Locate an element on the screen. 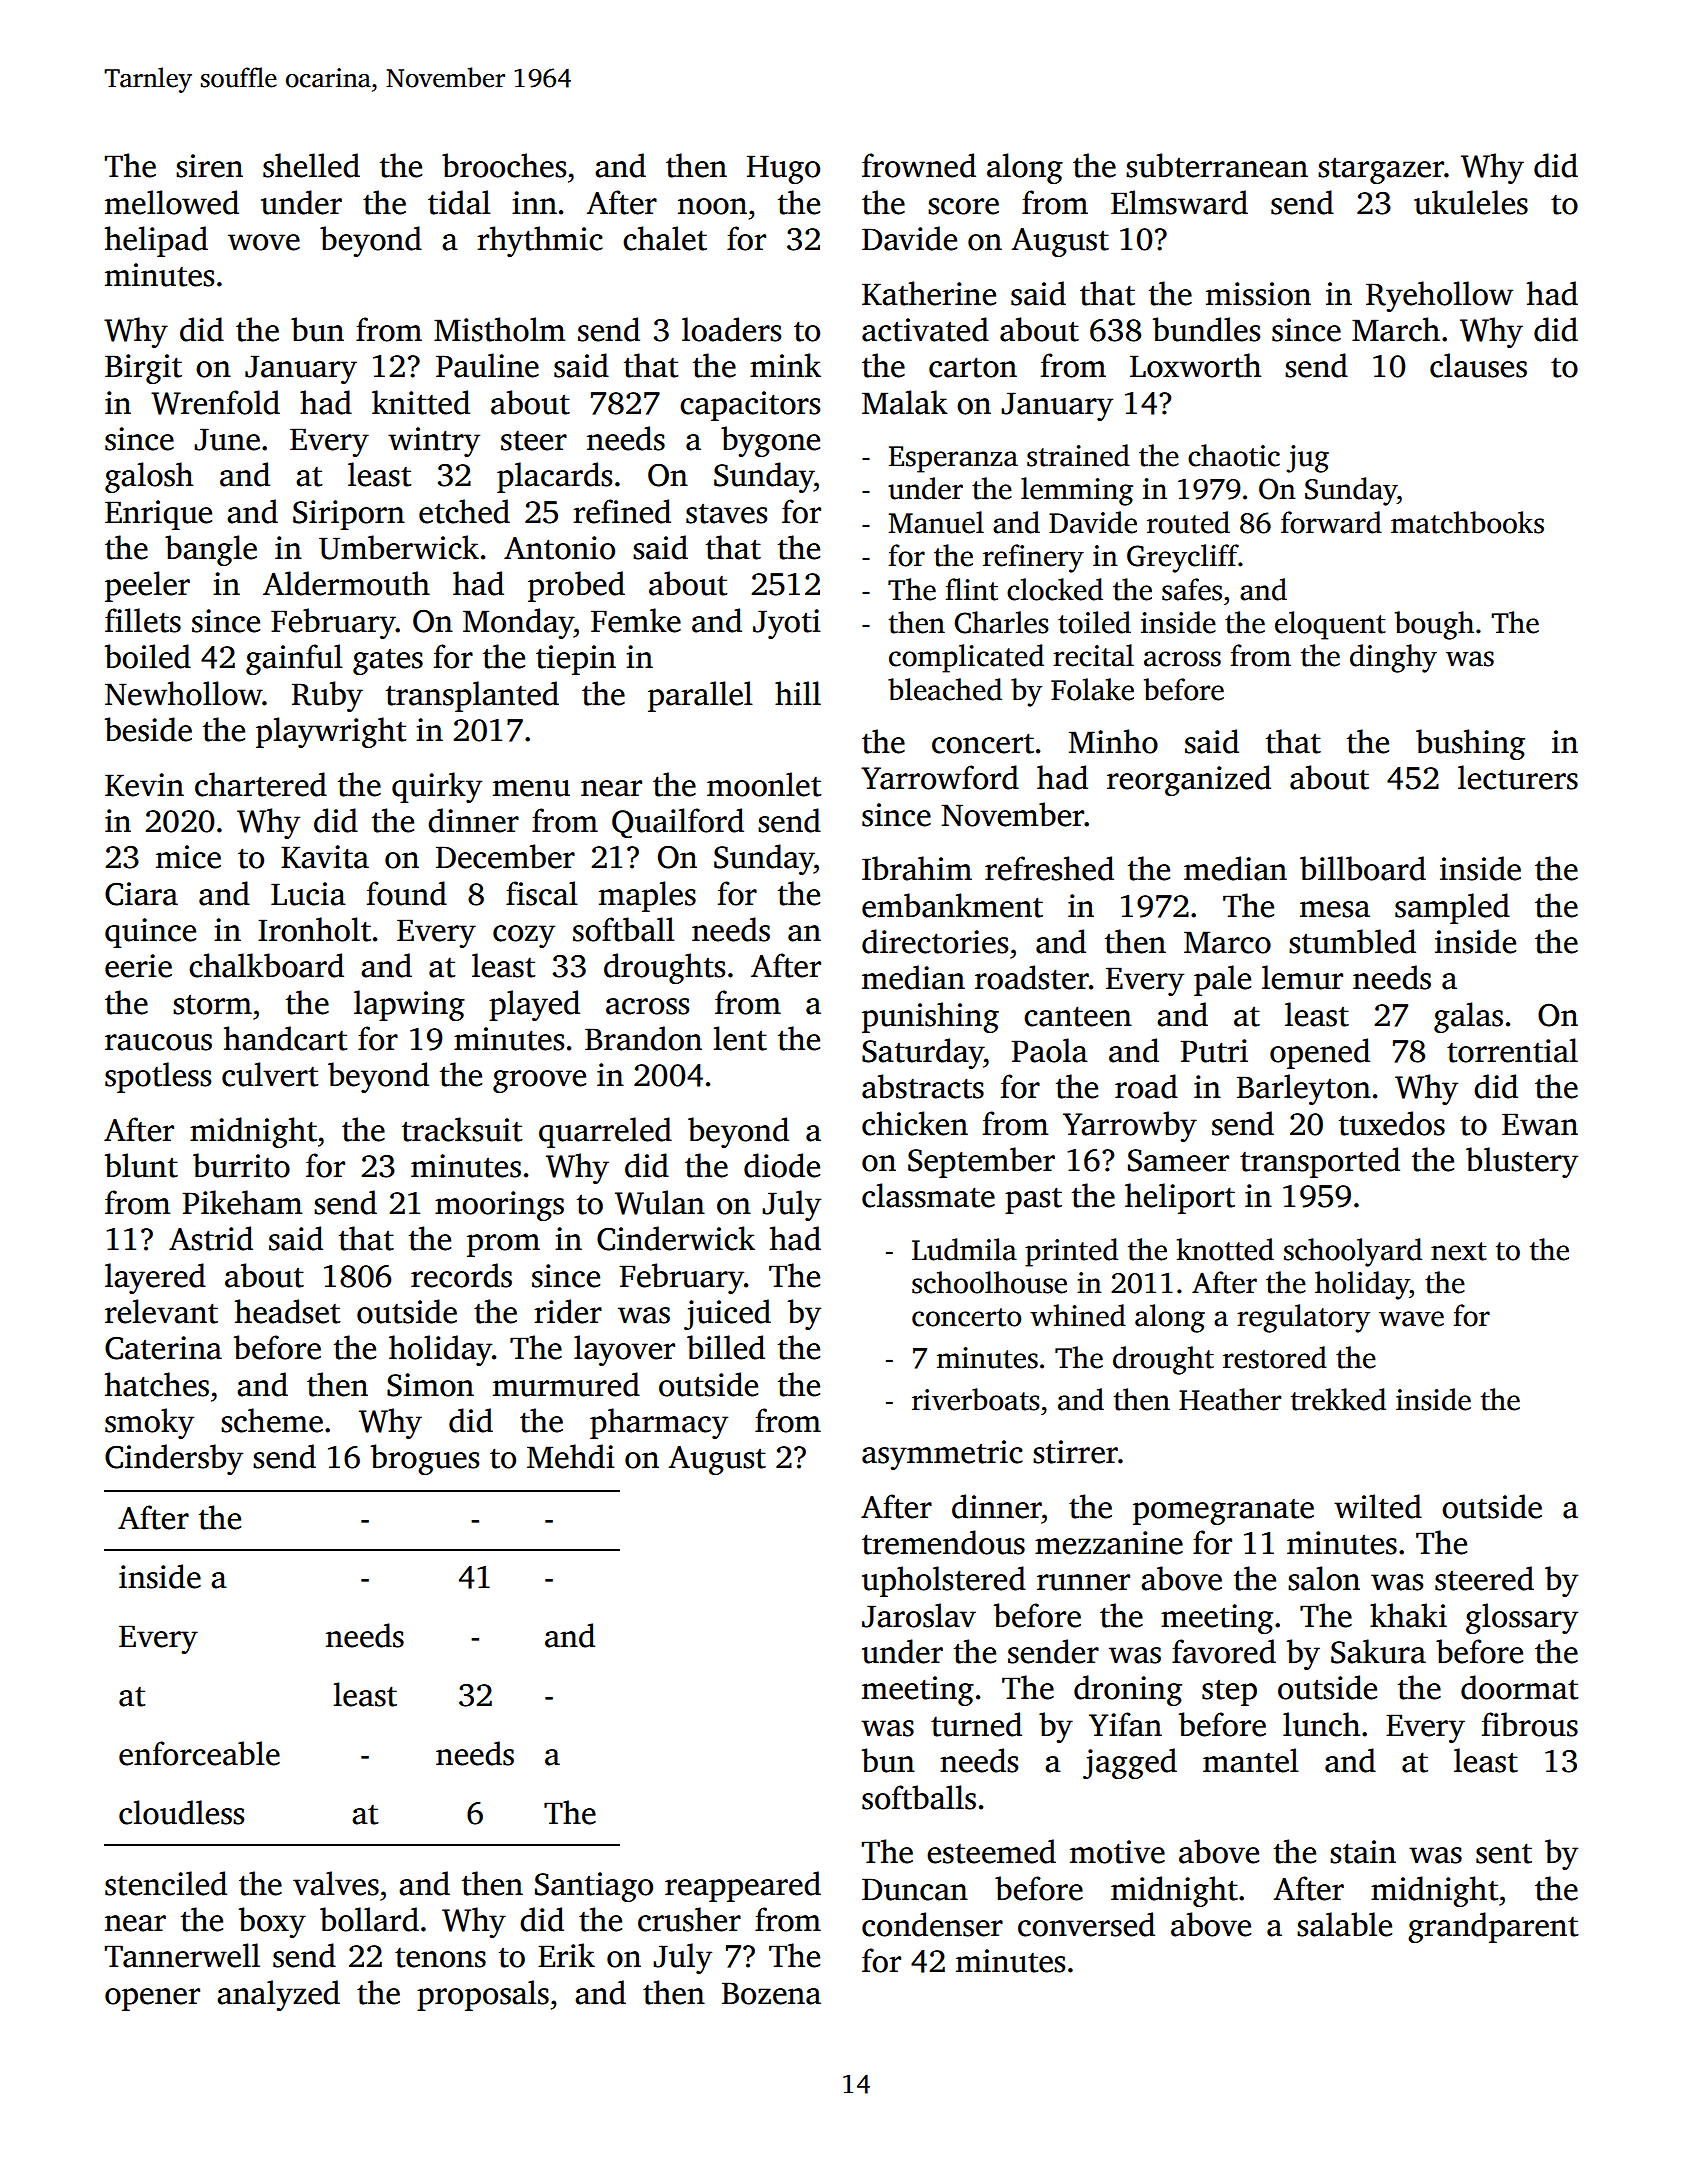 Image resolution: width=1683 pixels, height=2178 pixels. toiled is located at coordinates (1094, 622).
